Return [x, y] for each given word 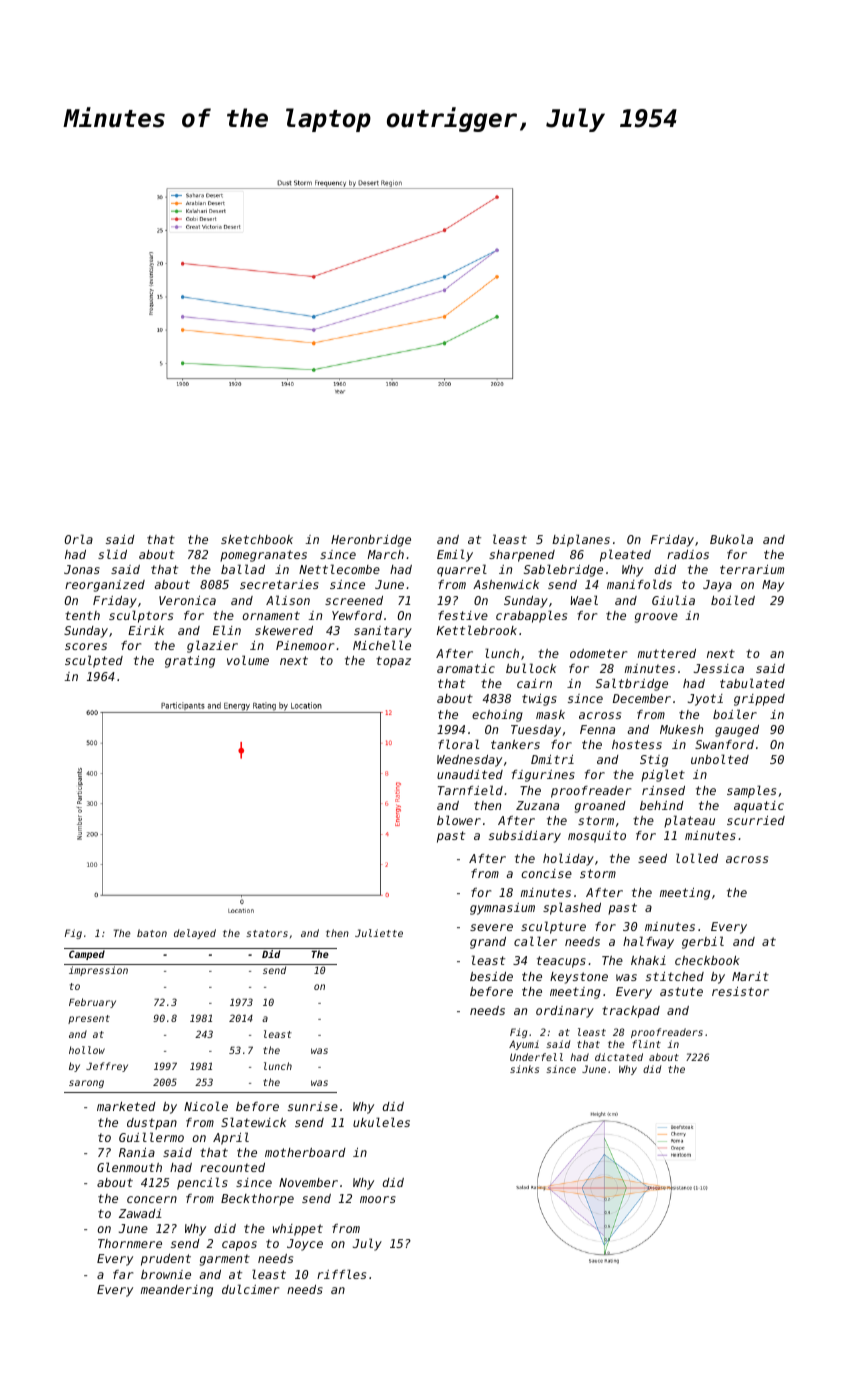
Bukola [731, 539]
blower [459, 820]
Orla [79, 539]
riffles [341, 1274]
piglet [663, 775]
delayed [195, 934]
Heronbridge [371, 541]
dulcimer [250, 1289]
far [123, 1274]
